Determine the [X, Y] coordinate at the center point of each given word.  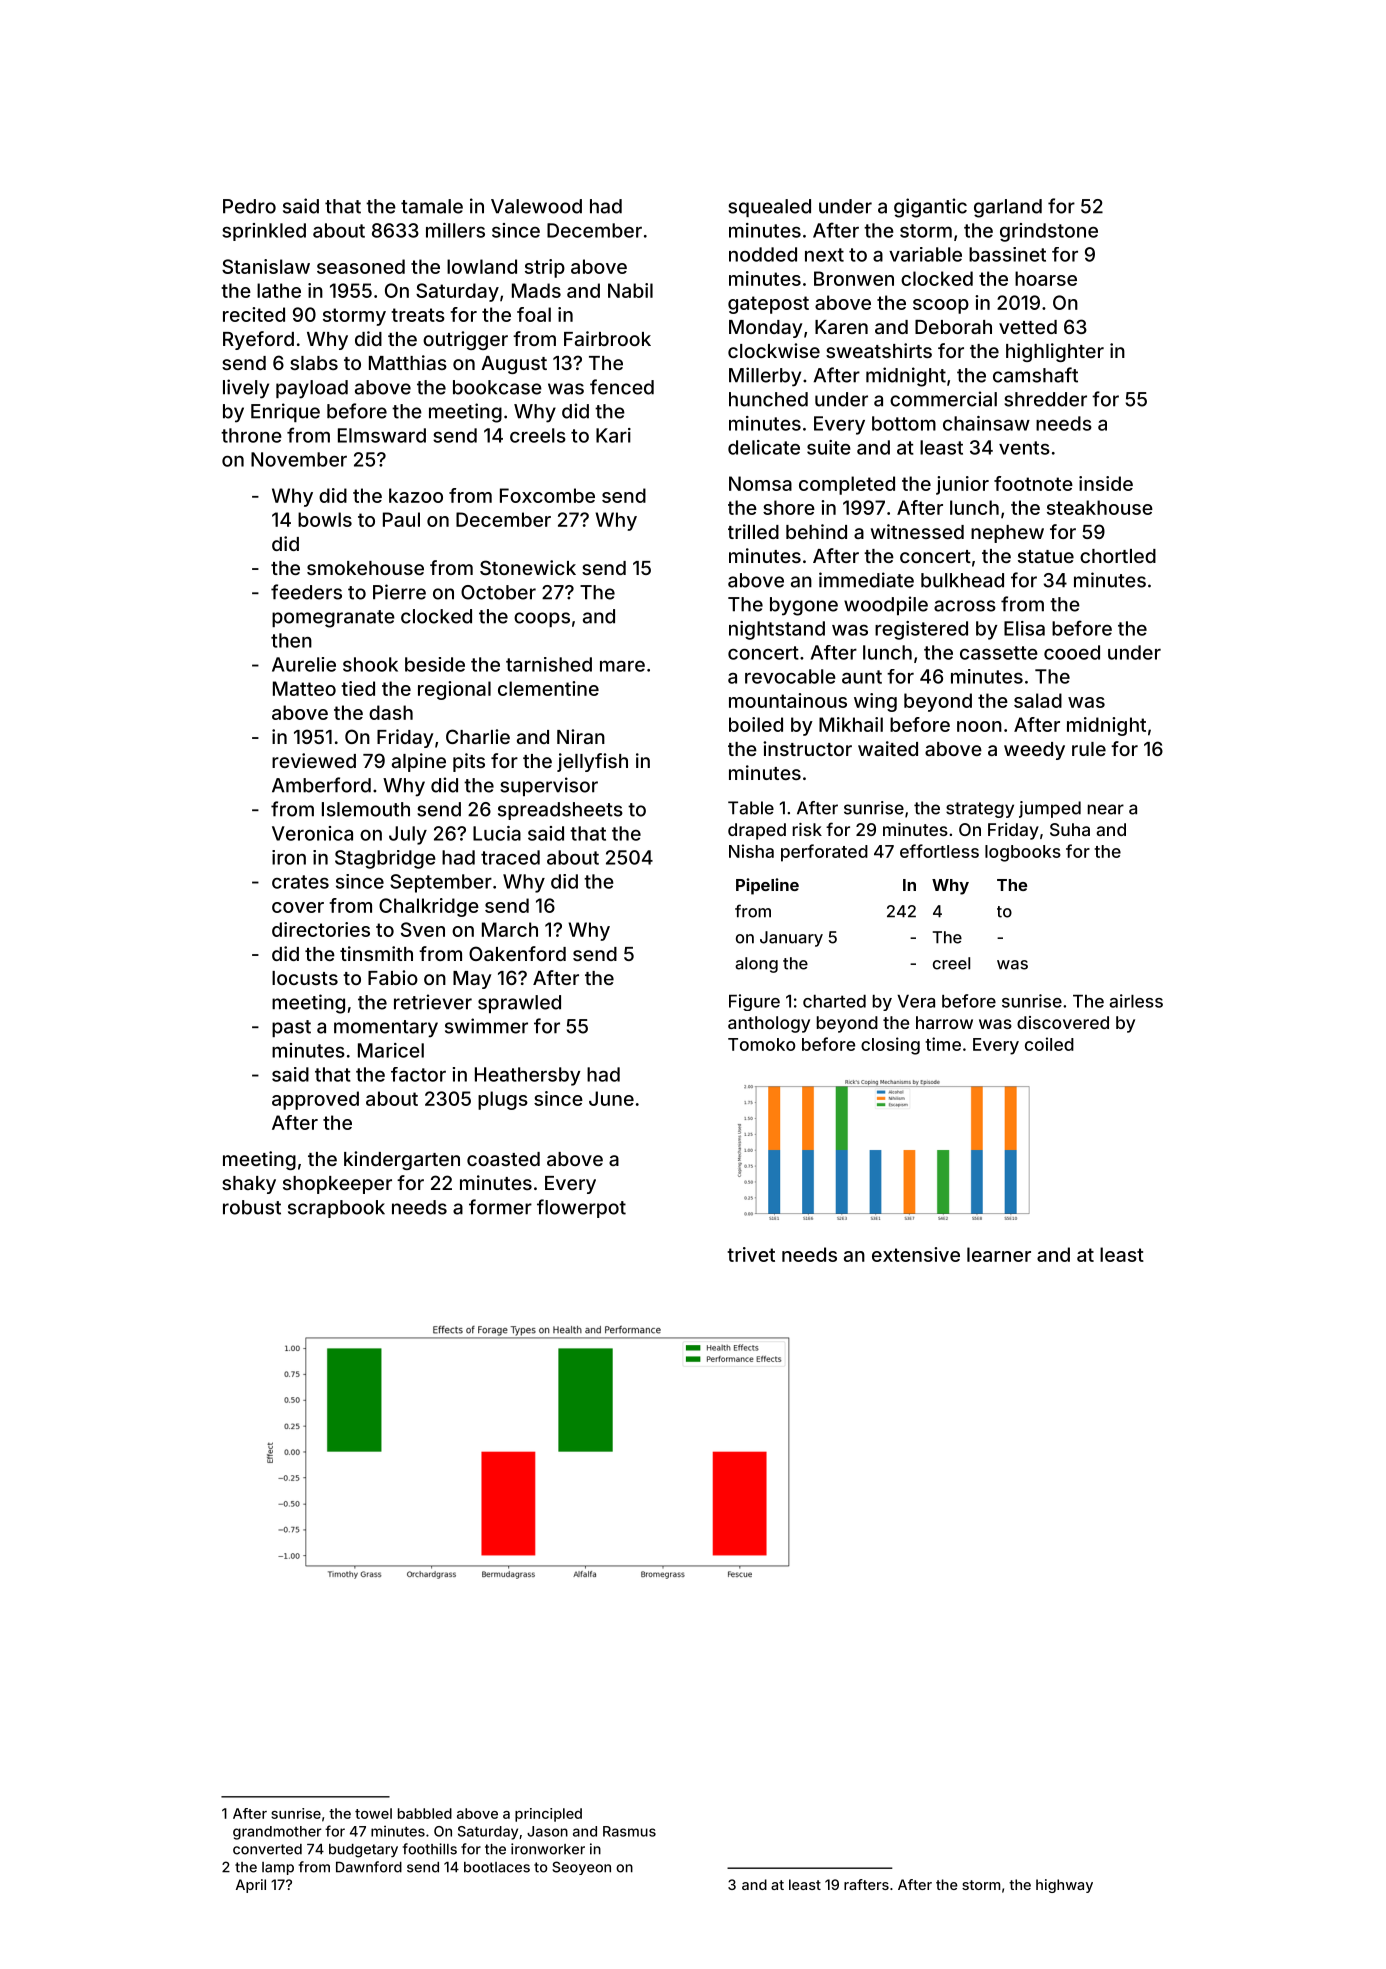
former [500, 1207]
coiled [1049, 1044]
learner [999, 1254]
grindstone [1049, 232]
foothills [430, 1849]
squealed [769, 208]
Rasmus [629, 1831]
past [291, 1028]
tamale [432, 206]
